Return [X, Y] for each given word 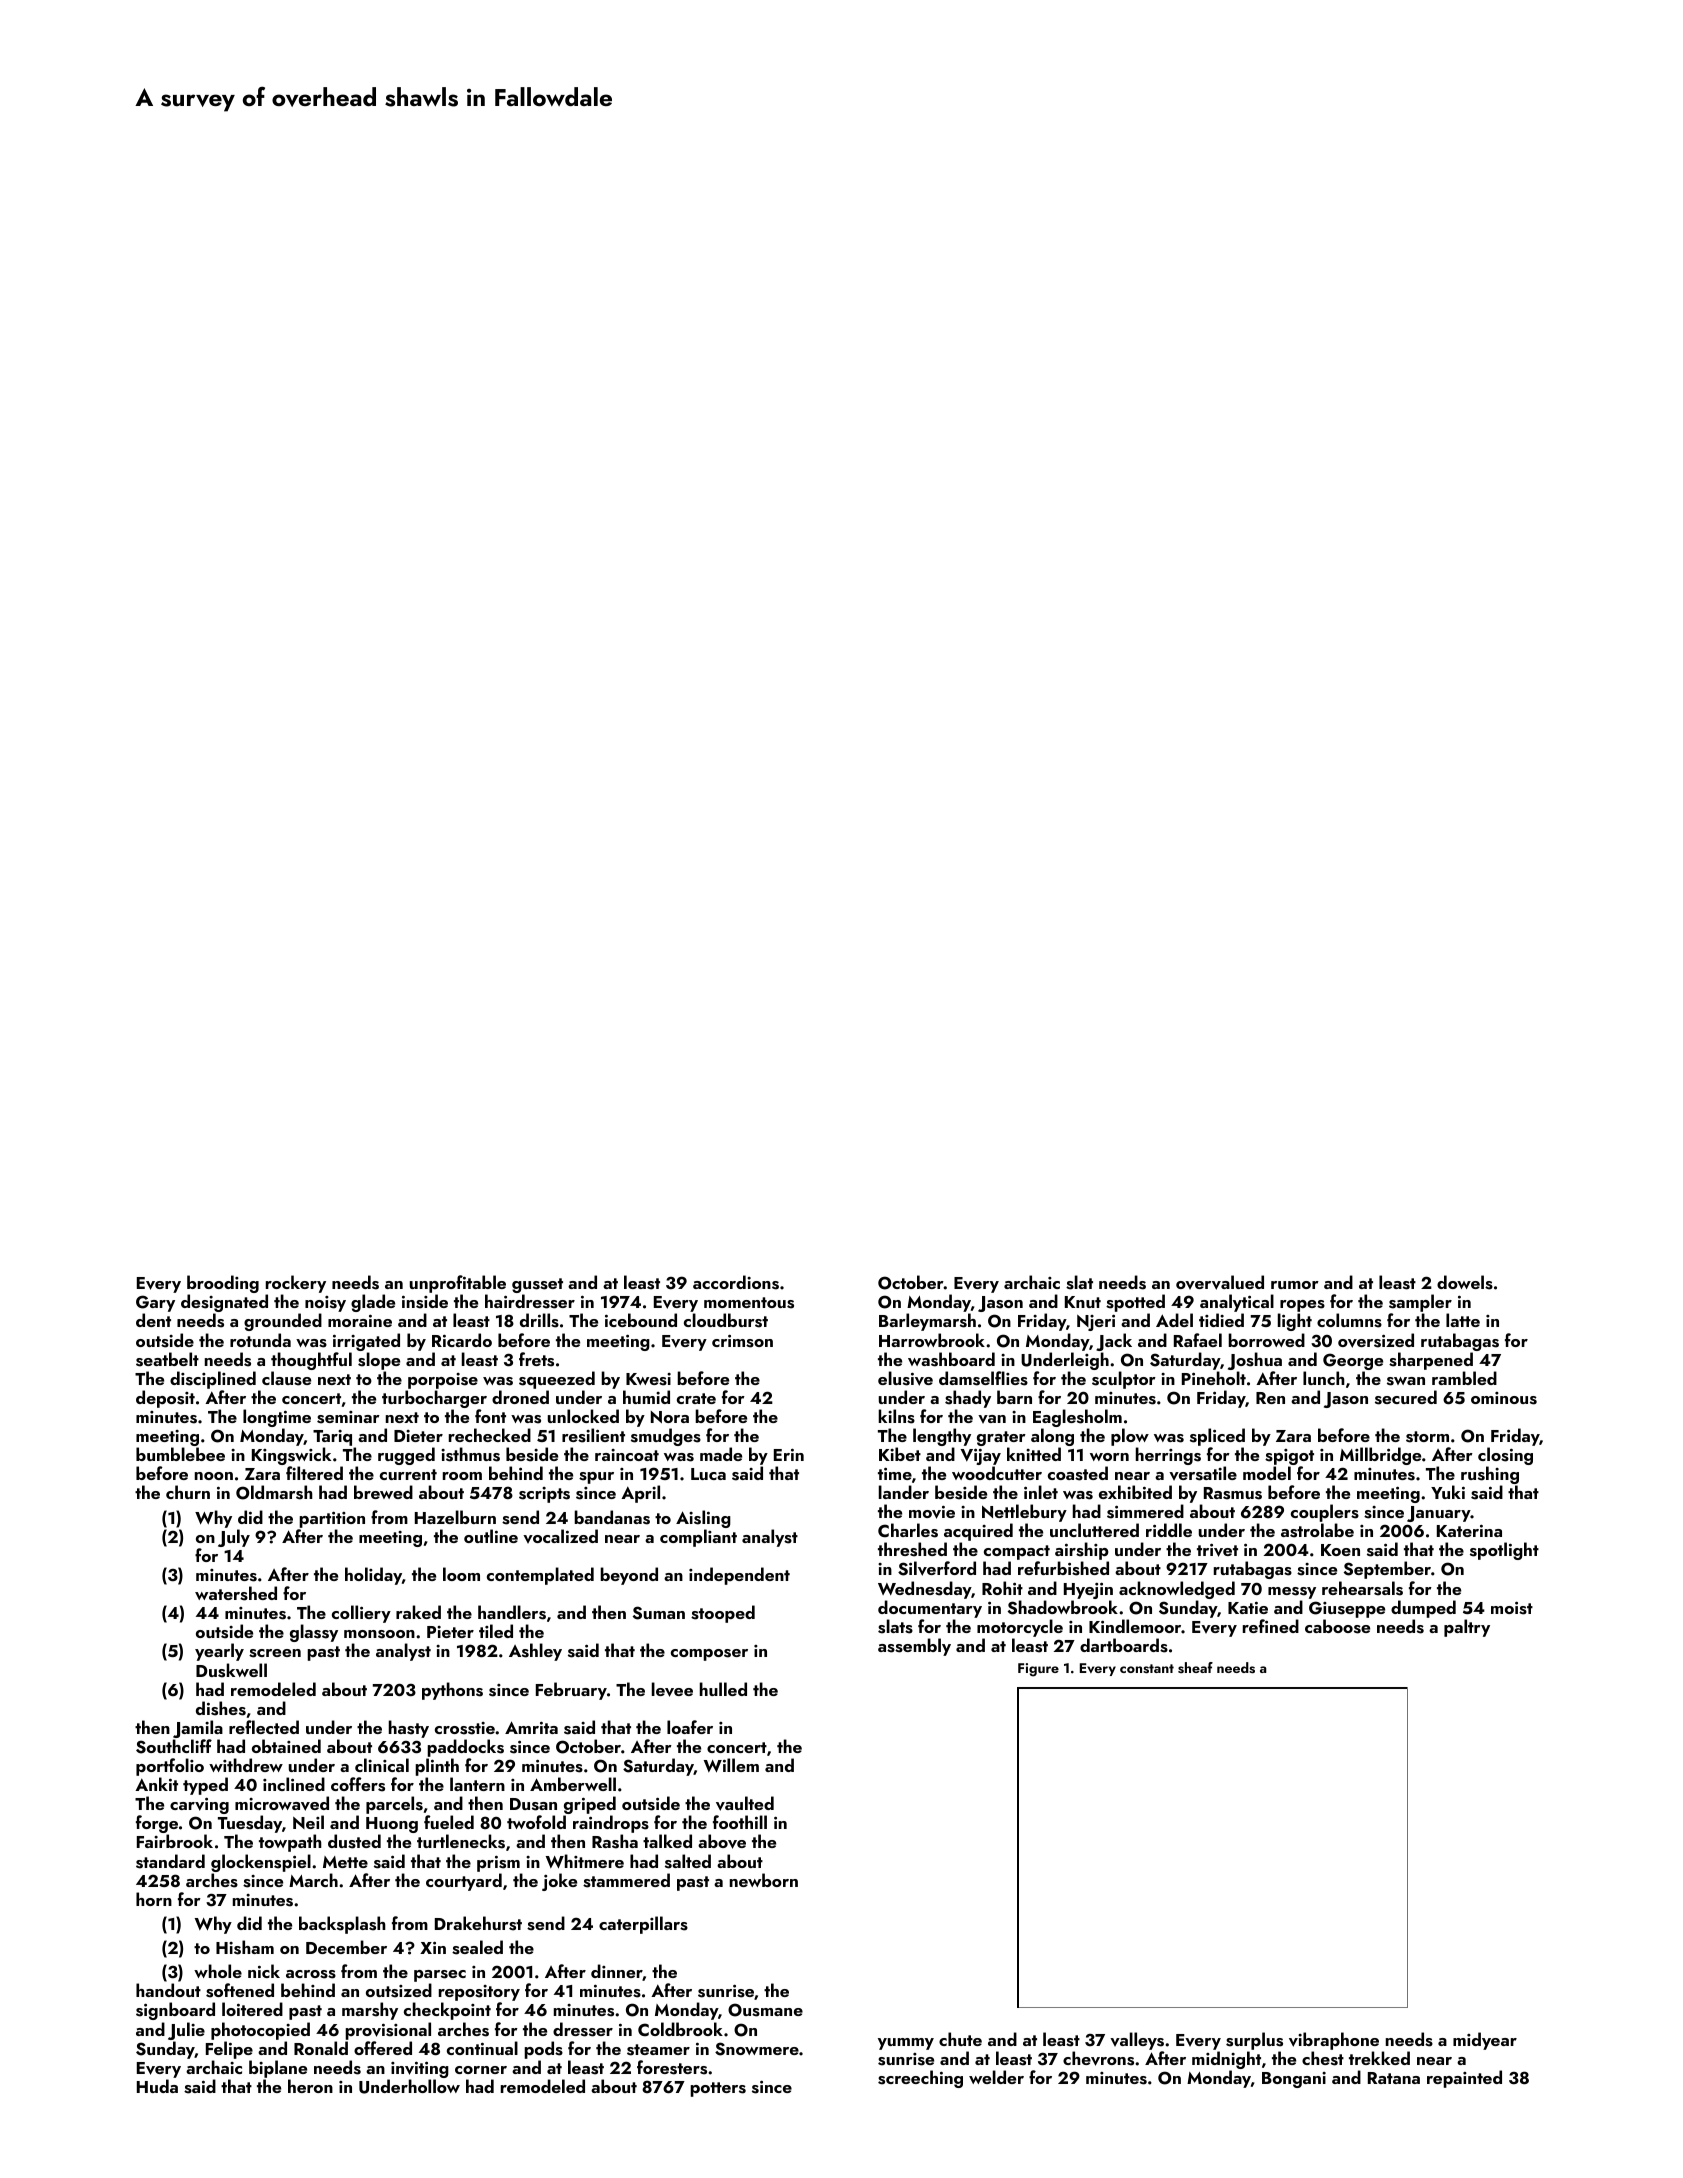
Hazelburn [455, 1517]
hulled [723, 1689]
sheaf [1195, 1668]
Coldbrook [680, 2029]
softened [240, 1990]
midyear [1485, 2041]
